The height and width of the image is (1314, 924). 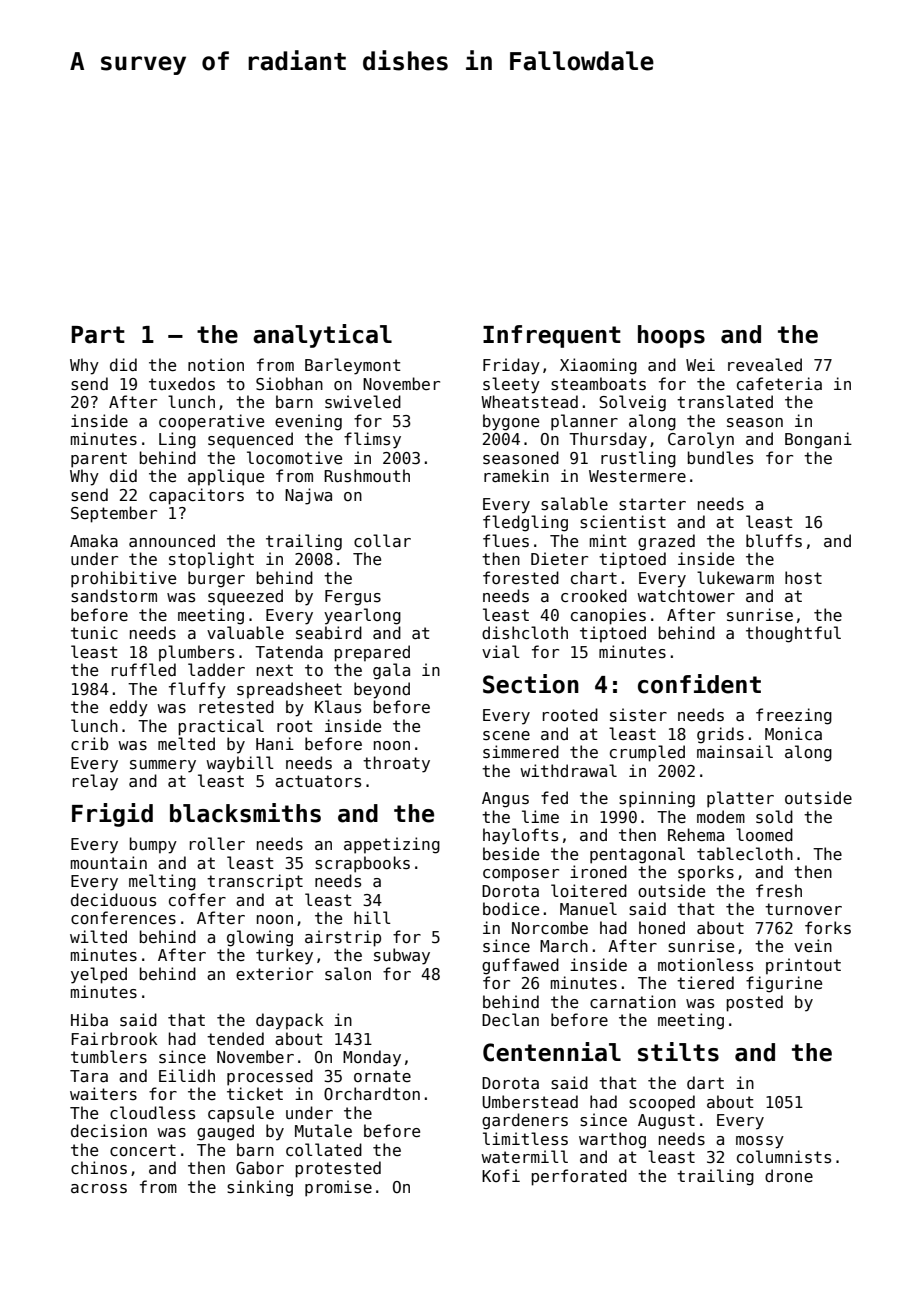 I want to click on platter, so click(x=740, y=799).
